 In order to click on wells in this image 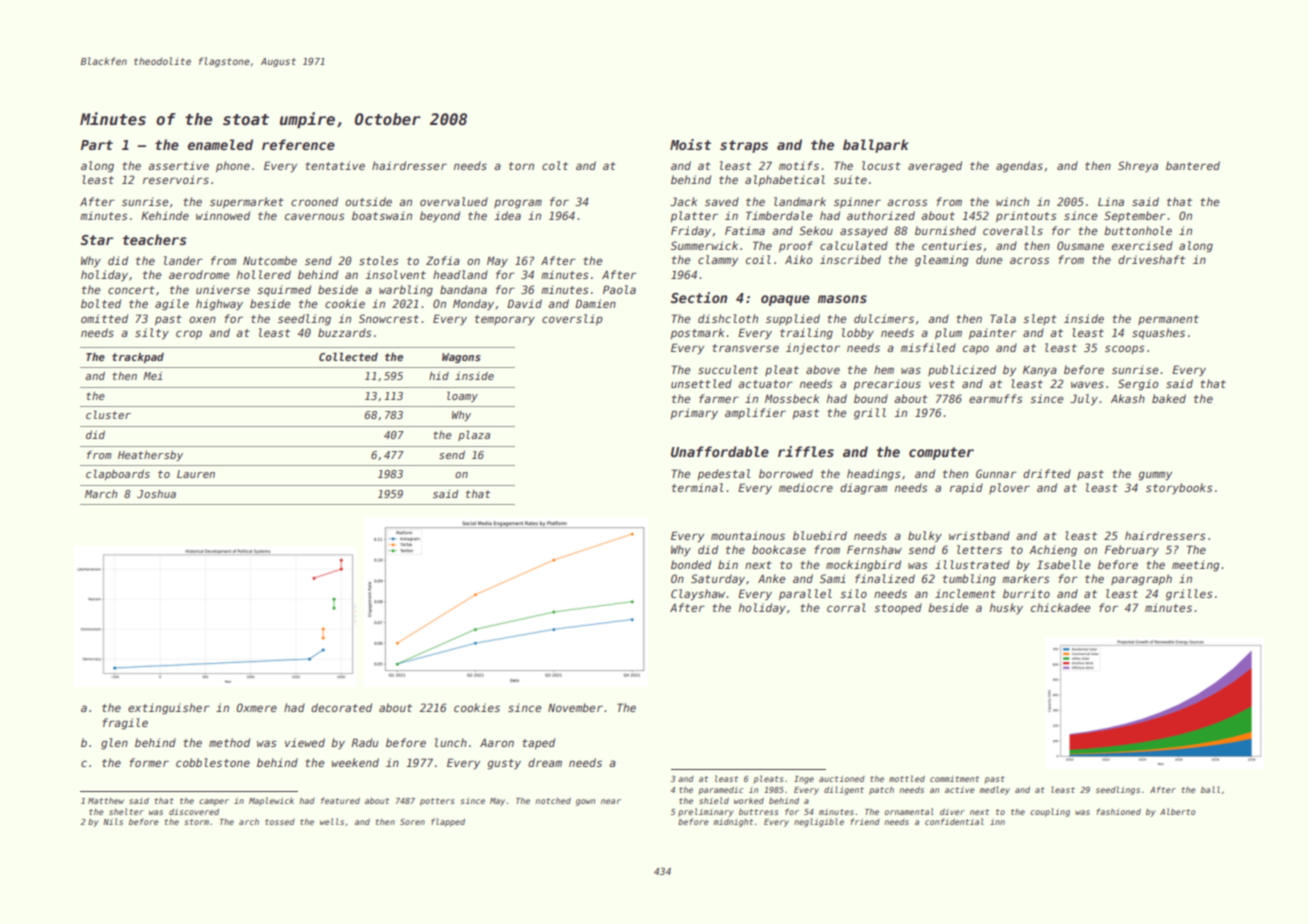, I will do `click(332, 821)`.
